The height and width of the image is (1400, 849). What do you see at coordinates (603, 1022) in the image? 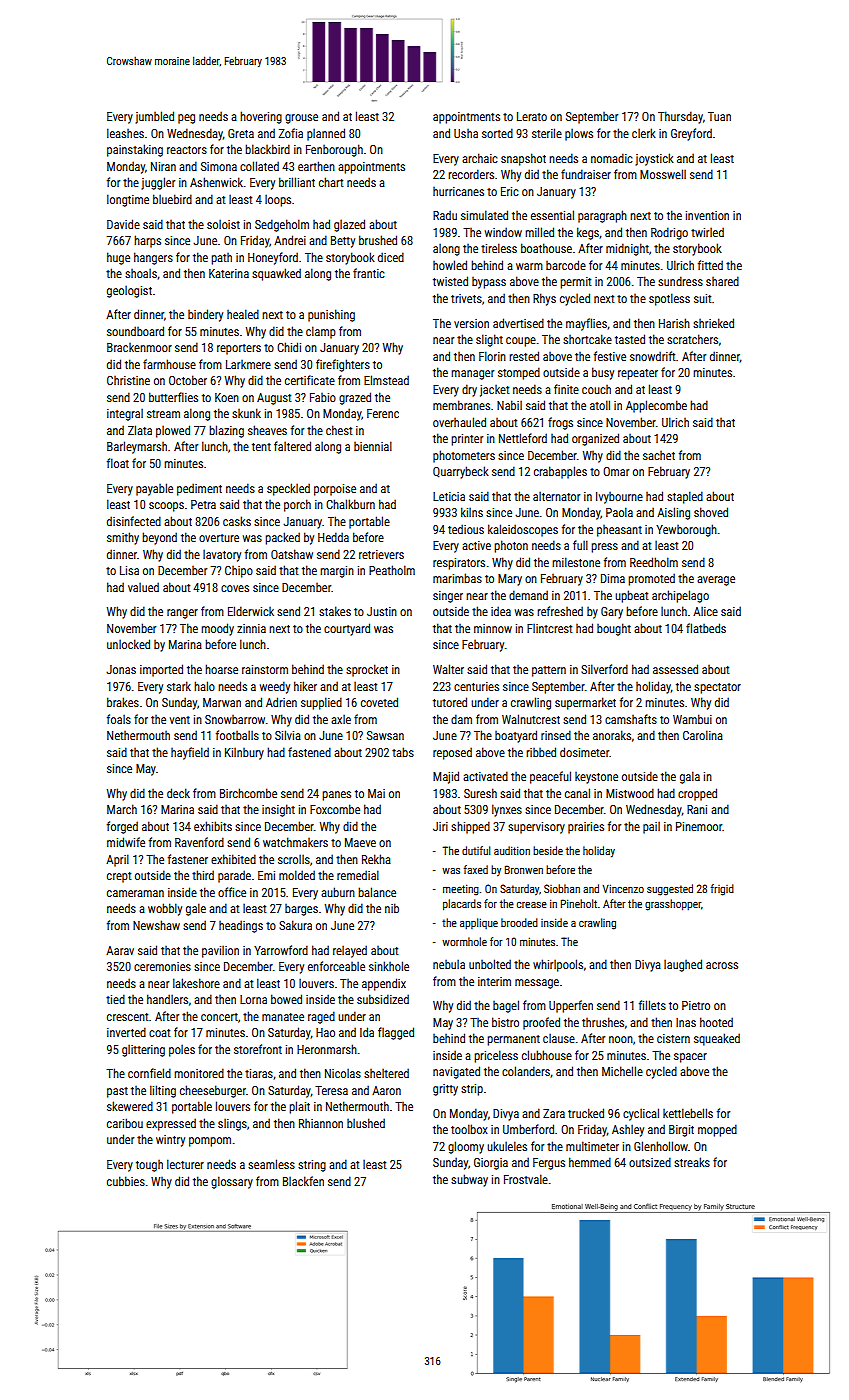
I see `thrushes` at bounding box center [603, 1022].
